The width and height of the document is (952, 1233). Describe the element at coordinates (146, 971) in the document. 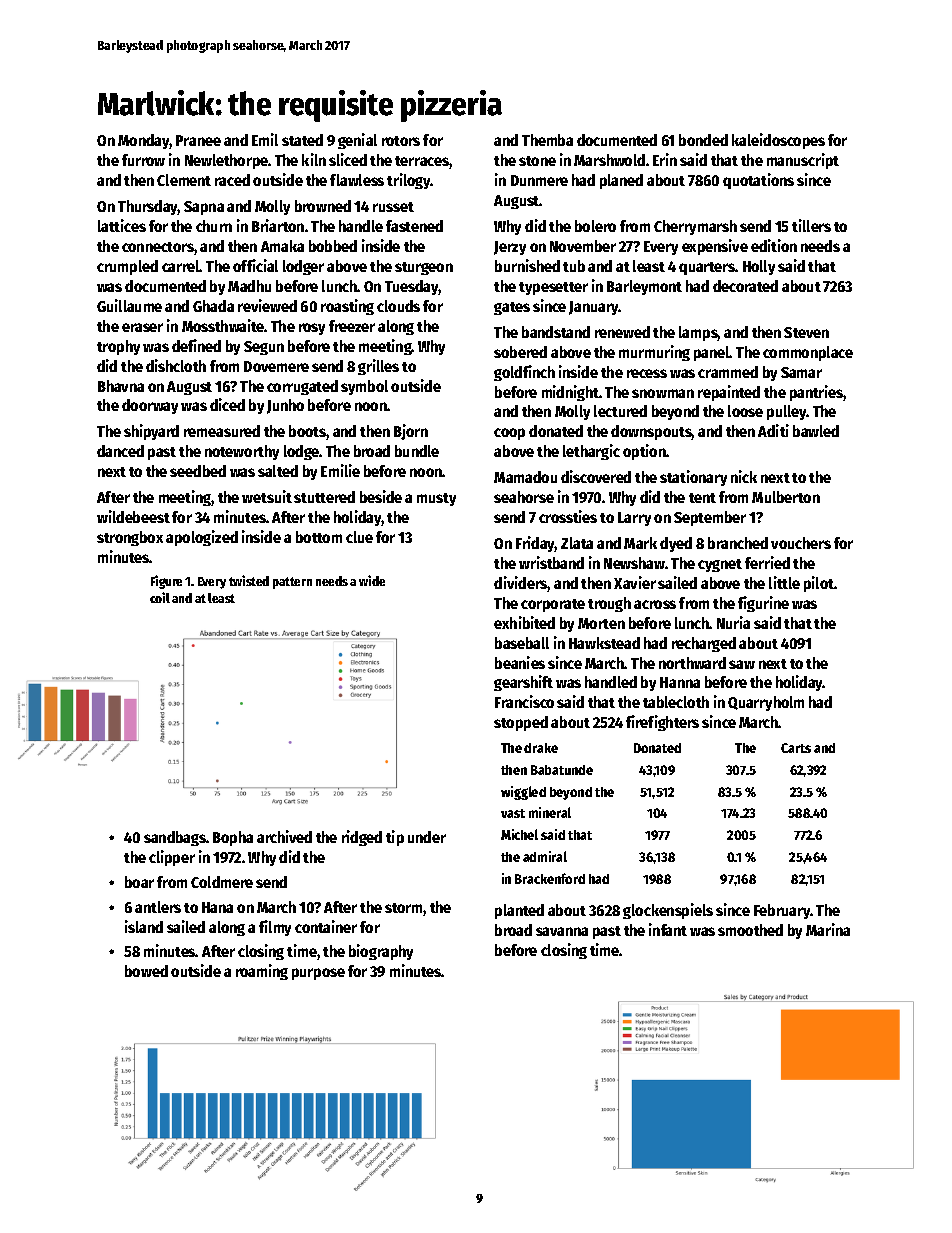

I see `bowed` at that location.
